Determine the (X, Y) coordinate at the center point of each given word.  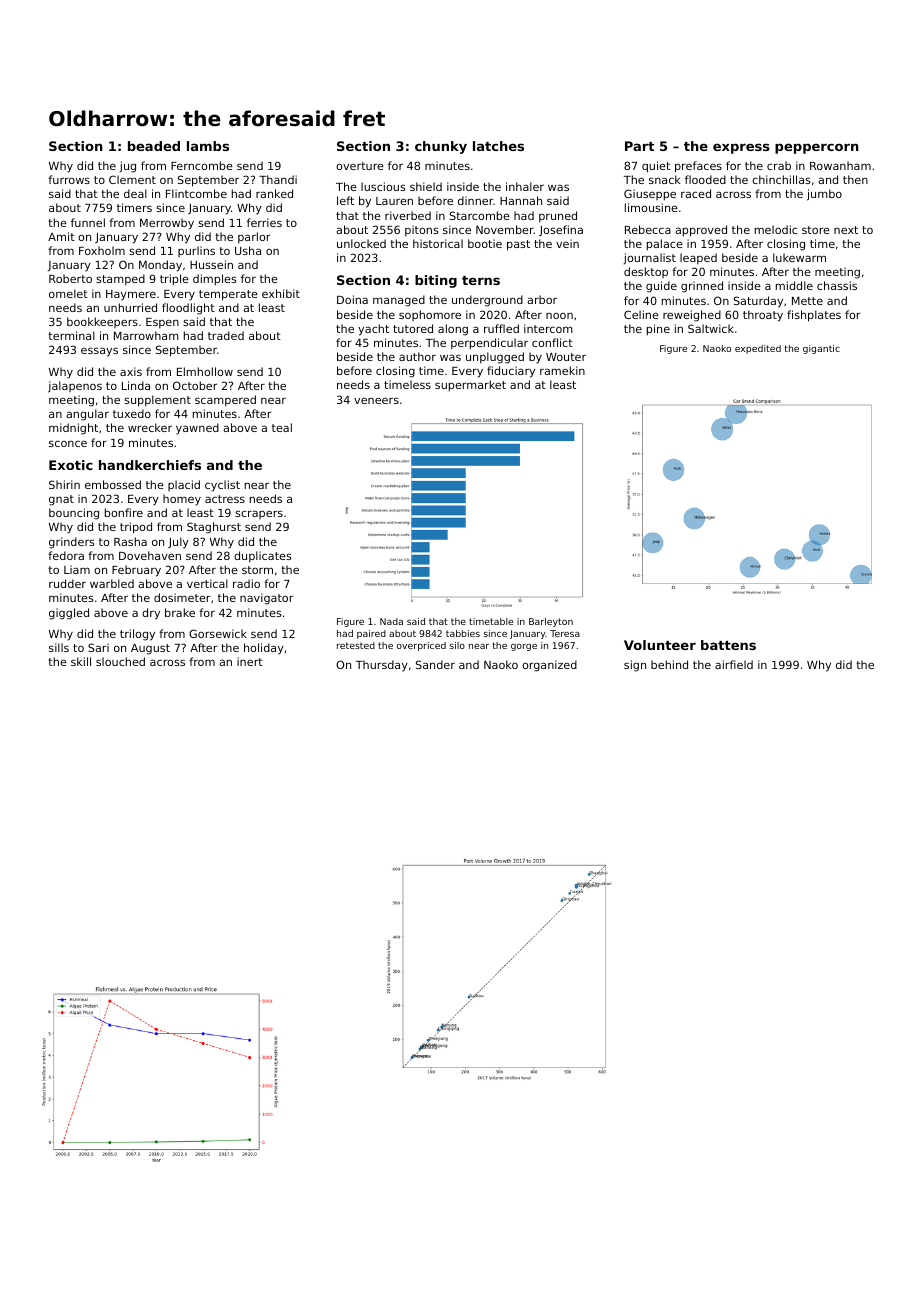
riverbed (408, 215)
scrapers (259, 514)
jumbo (824, 195)
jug (128, 167)
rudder (67, 583)
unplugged (495, 358)
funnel (88, 222)
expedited (758, 349)
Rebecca (648, 229)
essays (99, 352)
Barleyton (551, 622)
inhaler (525, 186)
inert (250, 661)
